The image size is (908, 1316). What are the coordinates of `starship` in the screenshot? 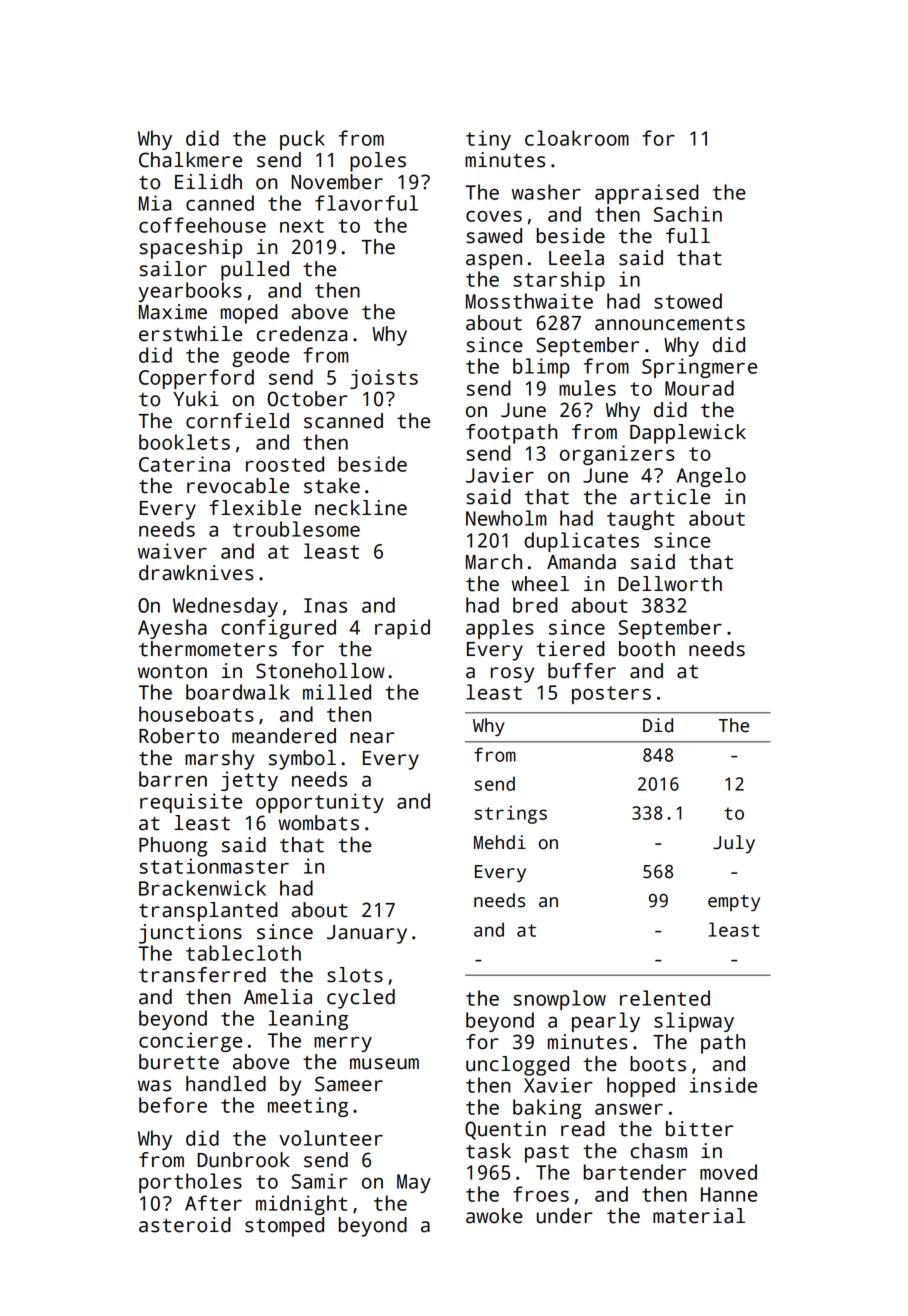 It's located at (559, 281).
